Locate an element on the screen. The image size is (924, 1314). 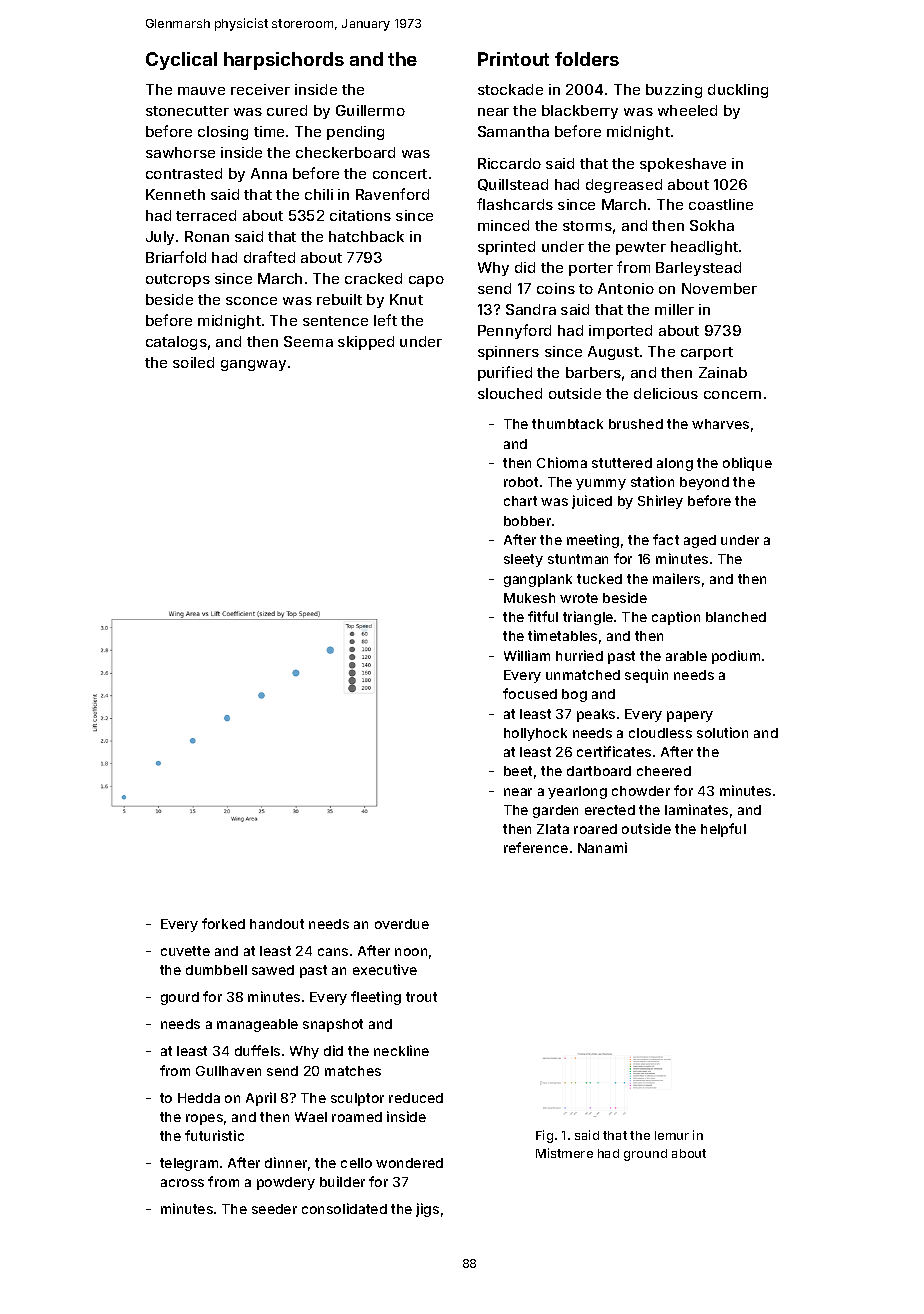
beet is located at coordinates (518, 771).
